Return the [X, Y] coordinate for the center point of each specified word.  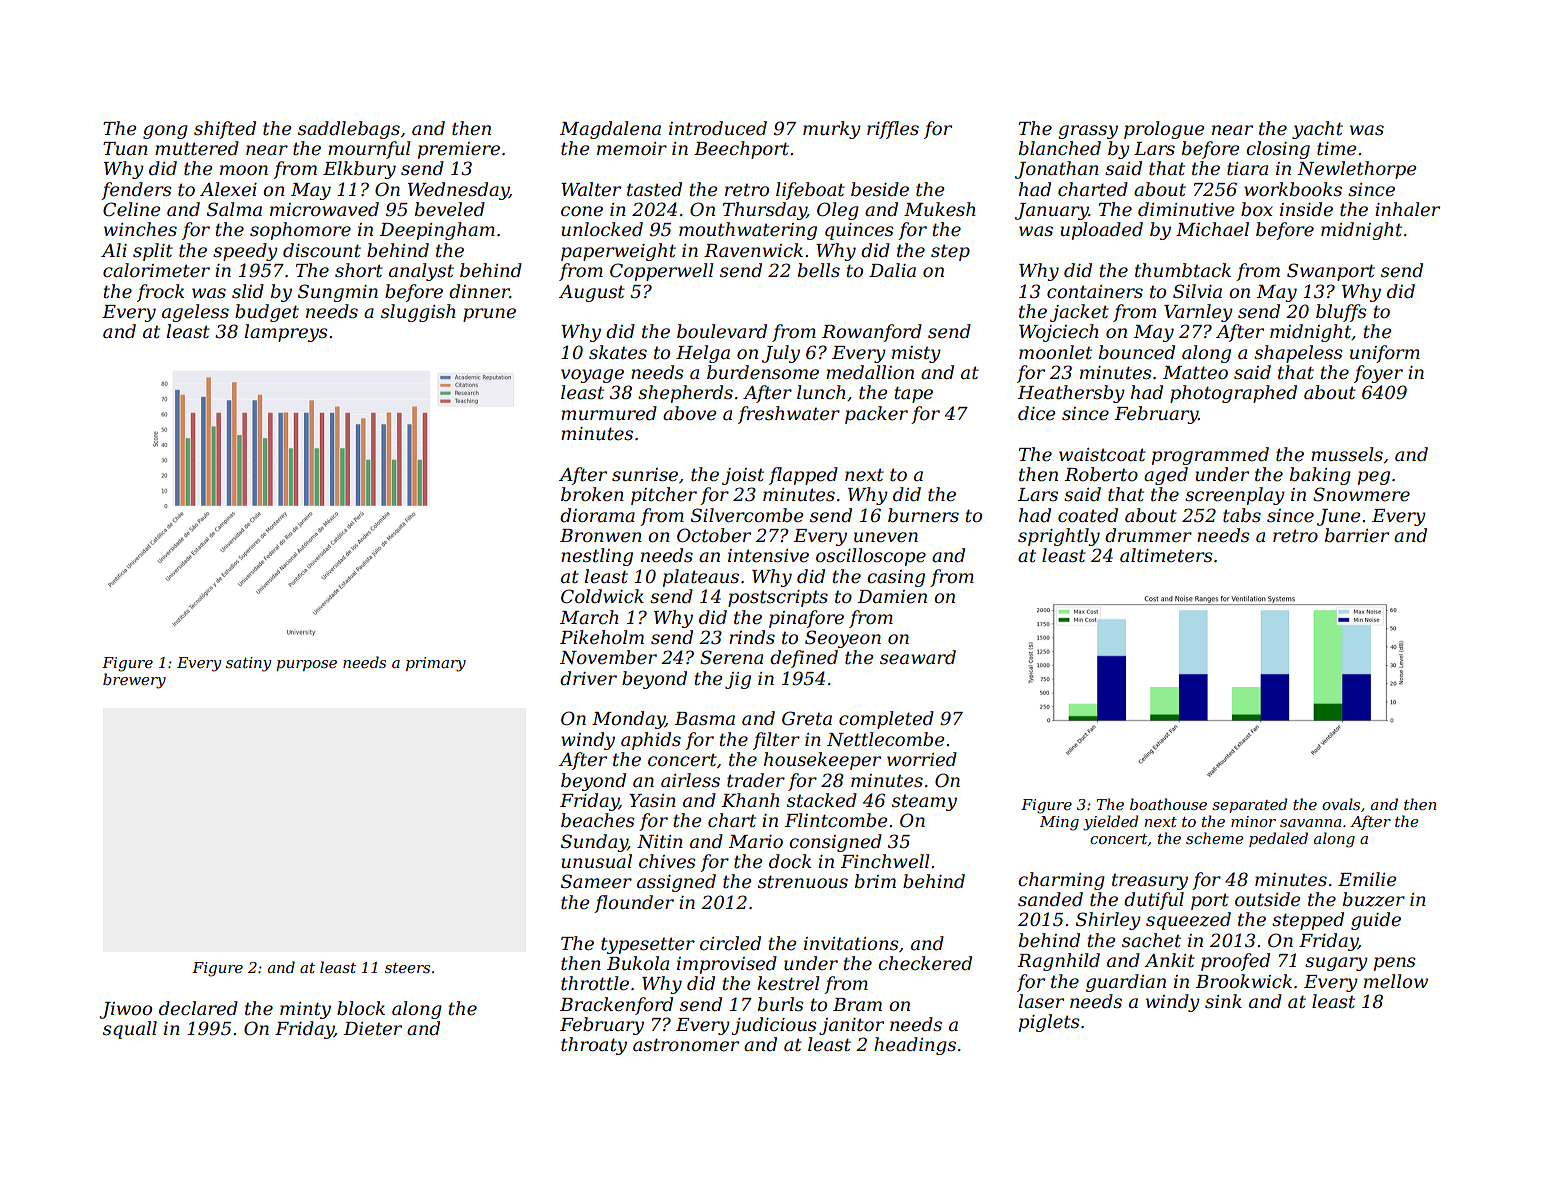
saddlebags [349, 130]
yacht [1317, 130]
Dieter [372, 1029]
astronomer [686, 1045]
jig [738, 680]
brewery [134, 681]
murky [832, 130]
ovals [1341, 804]
